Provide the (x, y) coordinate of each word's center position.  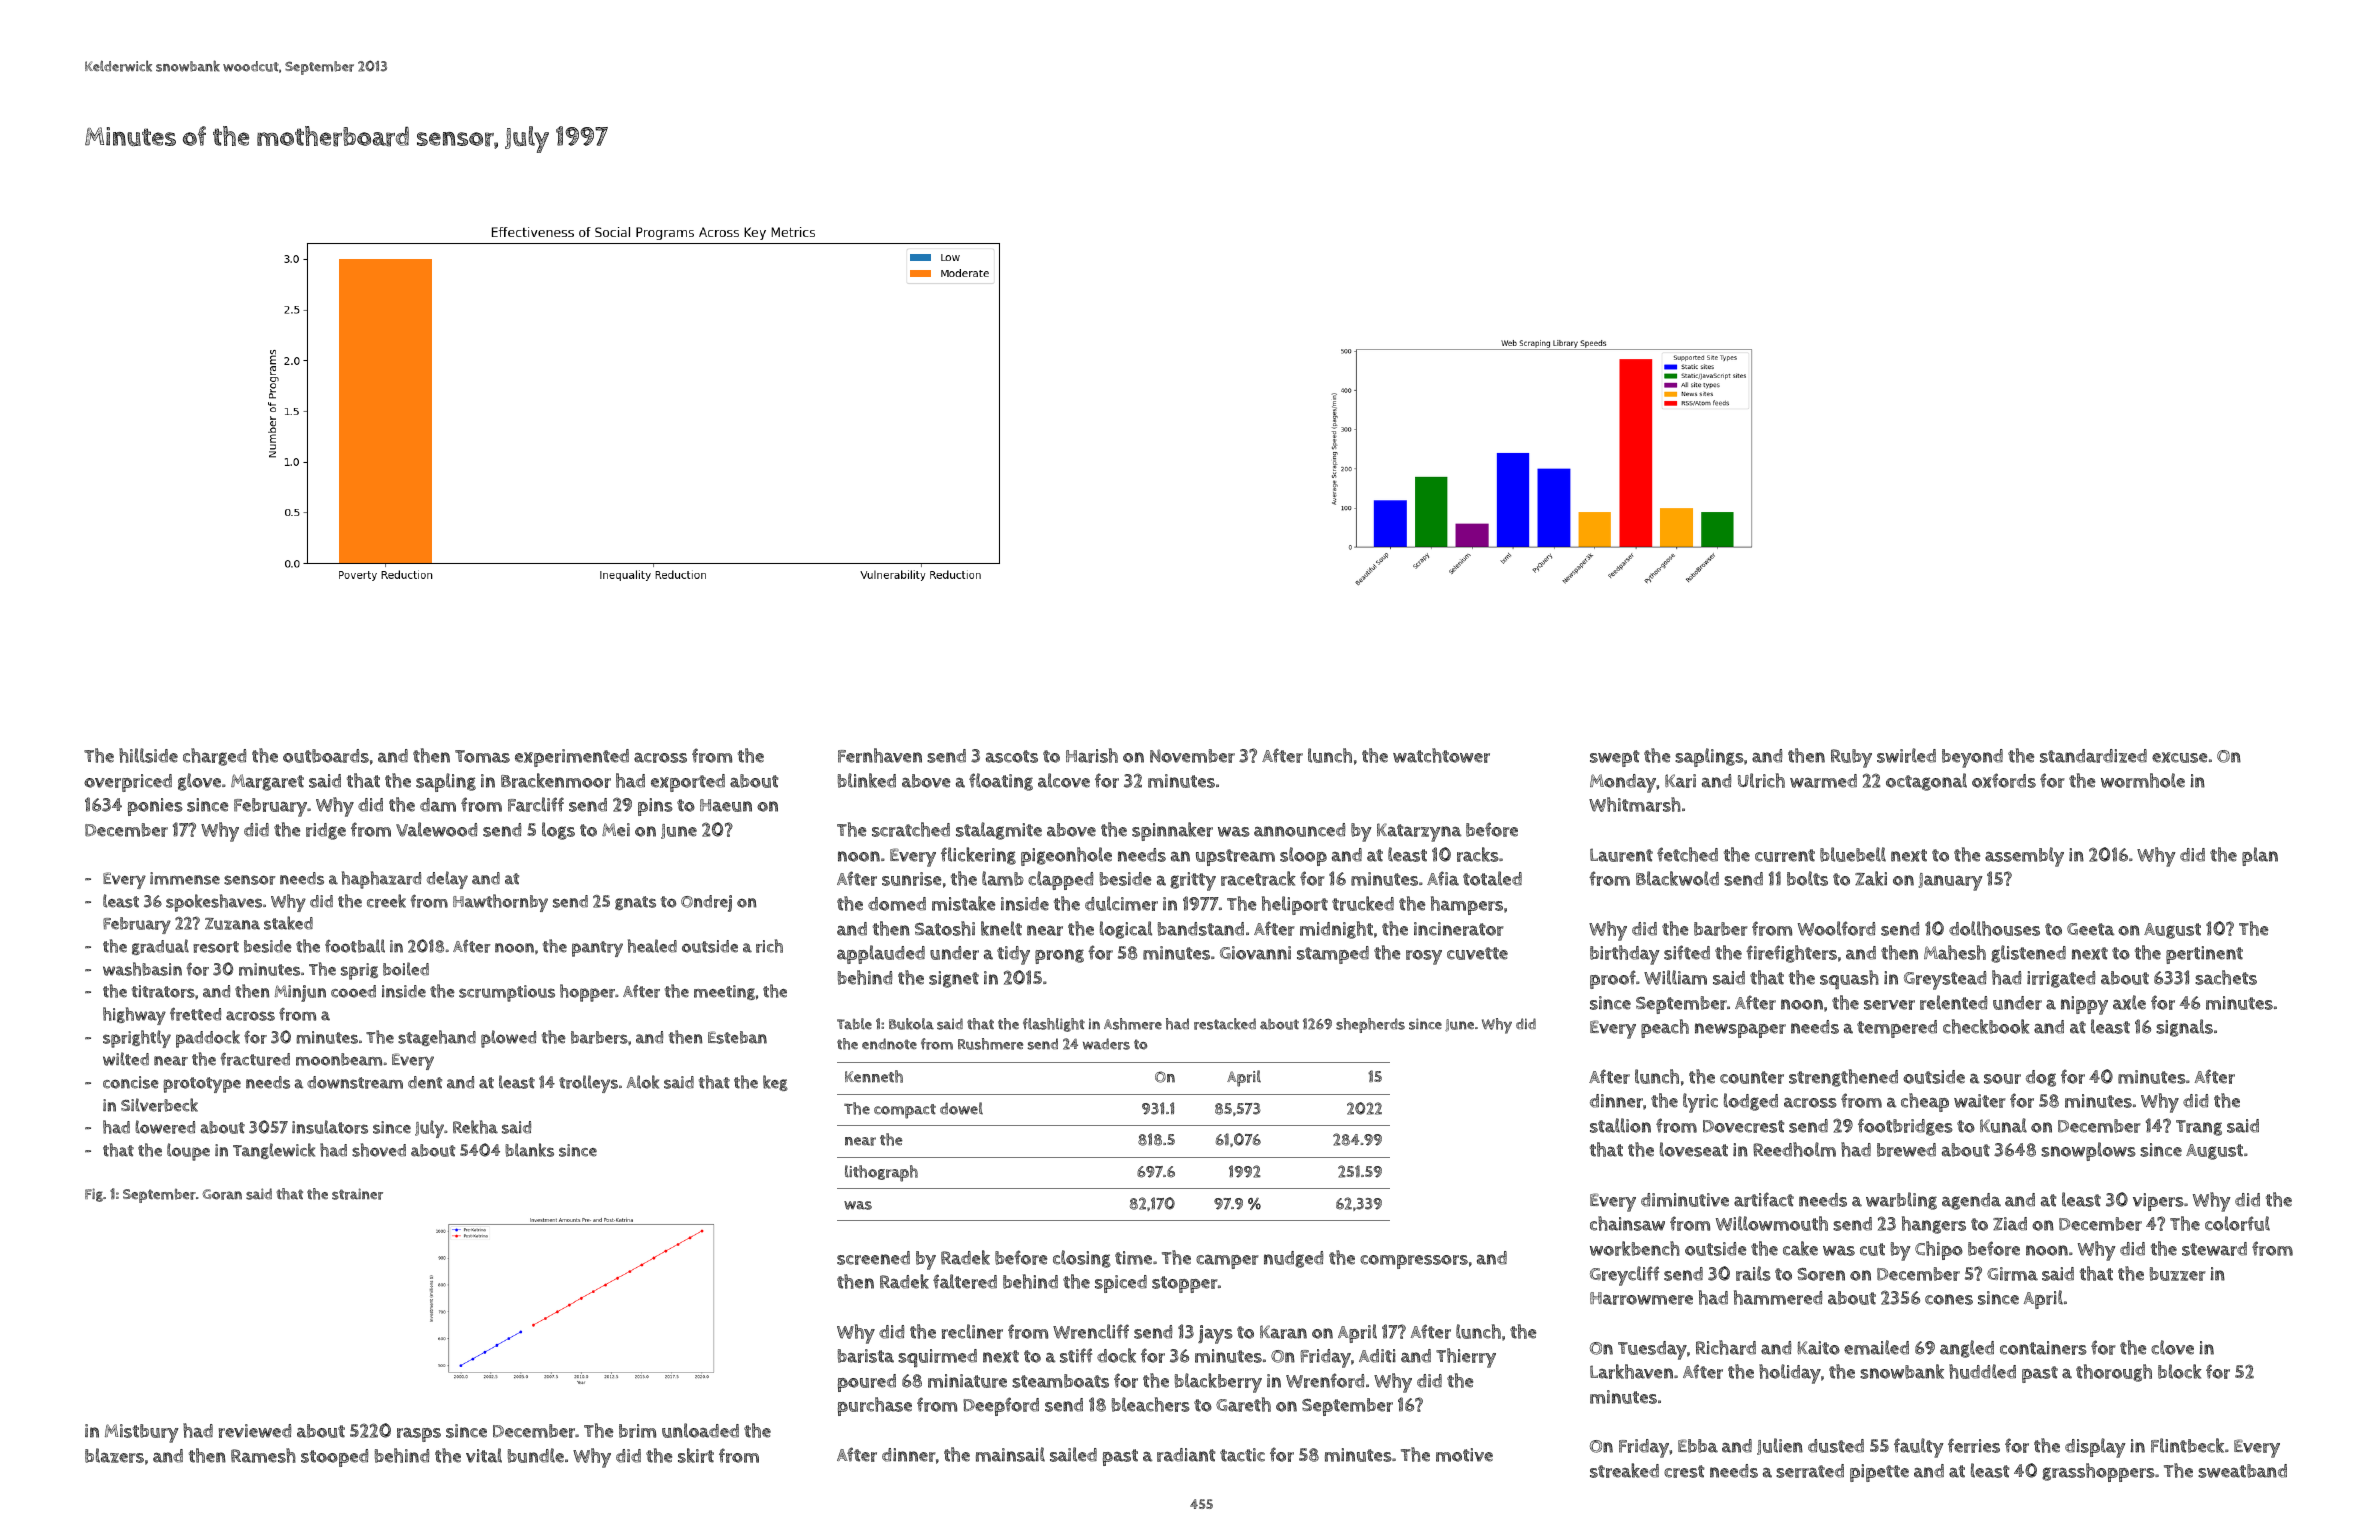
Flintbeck (2187, 1445)
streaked (1624, 1470)
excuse (2179, 757)
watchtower (1441, 755)
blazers (114, 1455)
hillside (148, 755)
